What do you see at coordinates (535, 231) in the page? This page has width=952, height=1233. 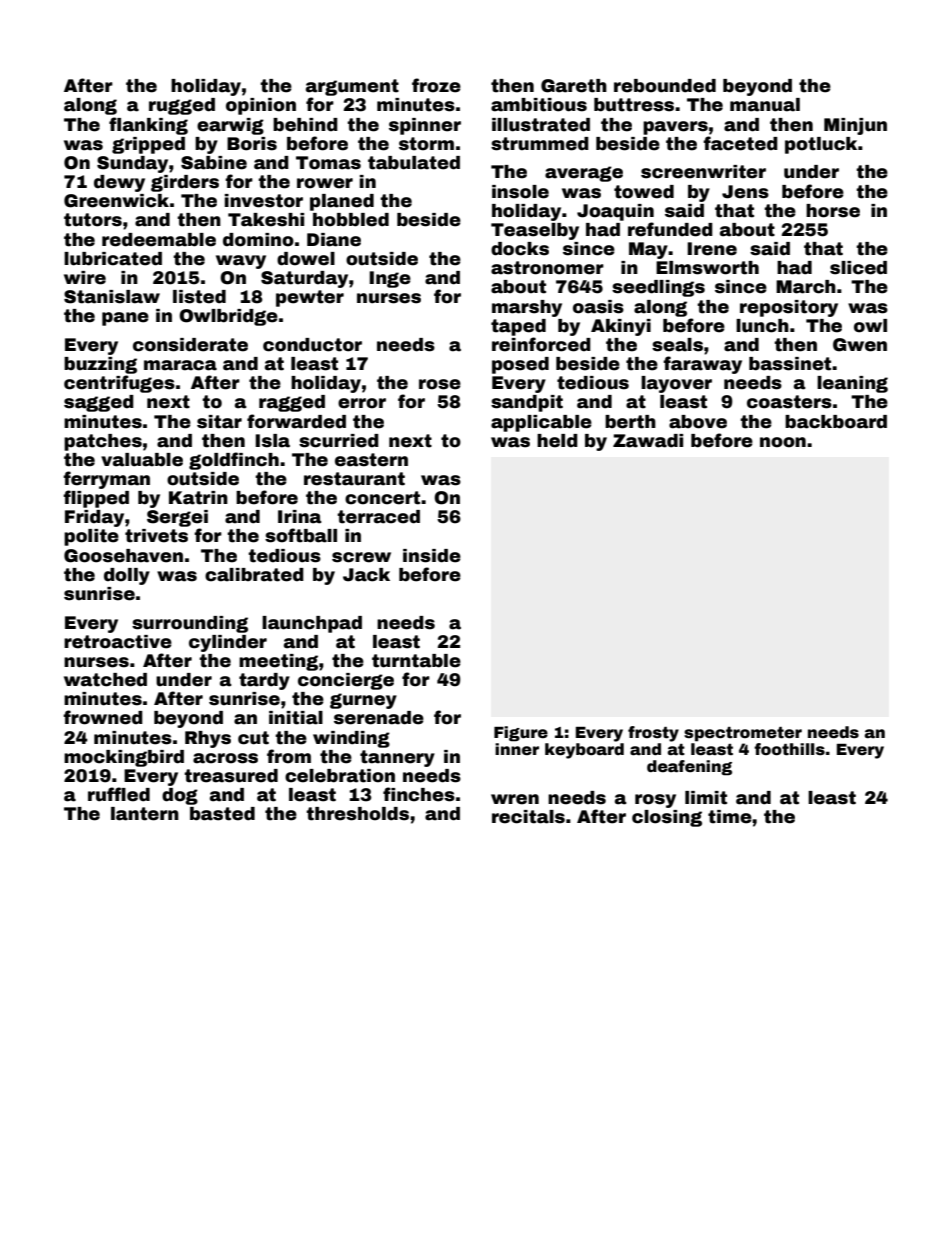 I see `Teaselby` at bounding box center [535, 231].
